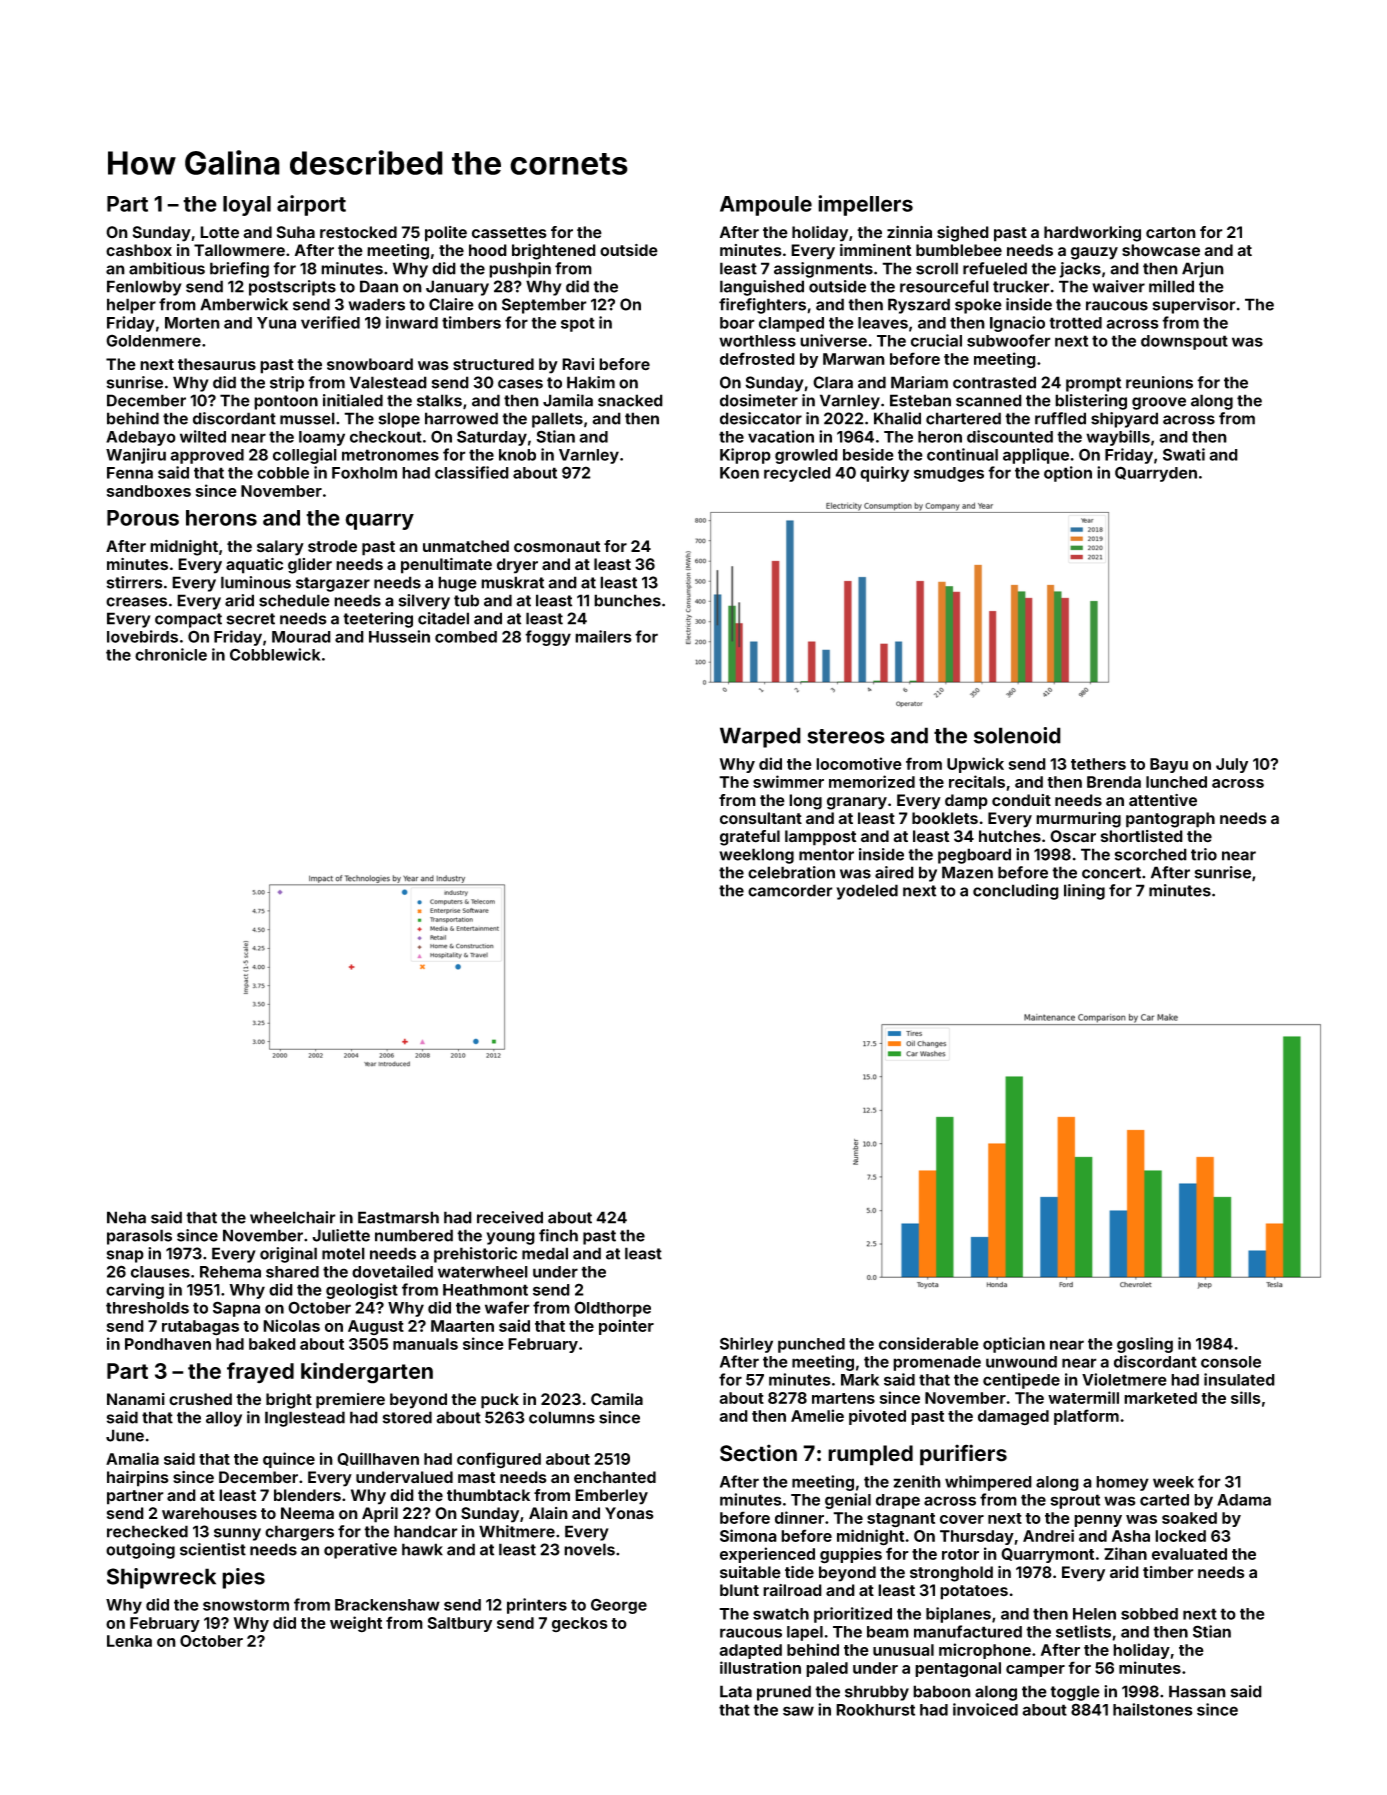 This document has width=1387, height=1795. What do you see at coordinates (790, 890) in the document?
I see `camcorder` at bounding box center [790, 890].
